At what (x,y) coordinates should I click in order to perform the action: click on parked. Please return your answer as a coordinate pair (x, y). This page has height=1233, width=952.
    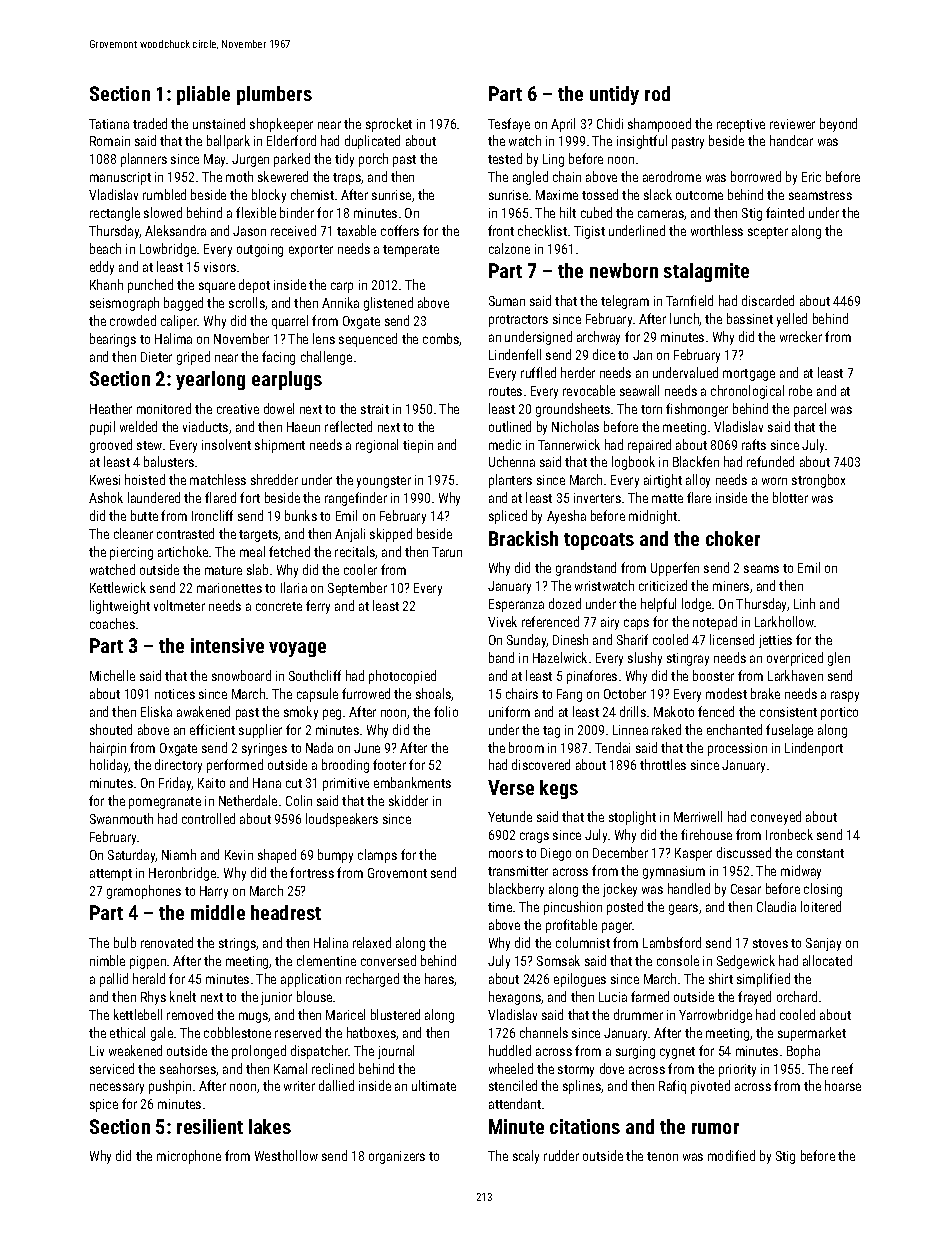
    Looking at the image, I should click on (292, 160).
